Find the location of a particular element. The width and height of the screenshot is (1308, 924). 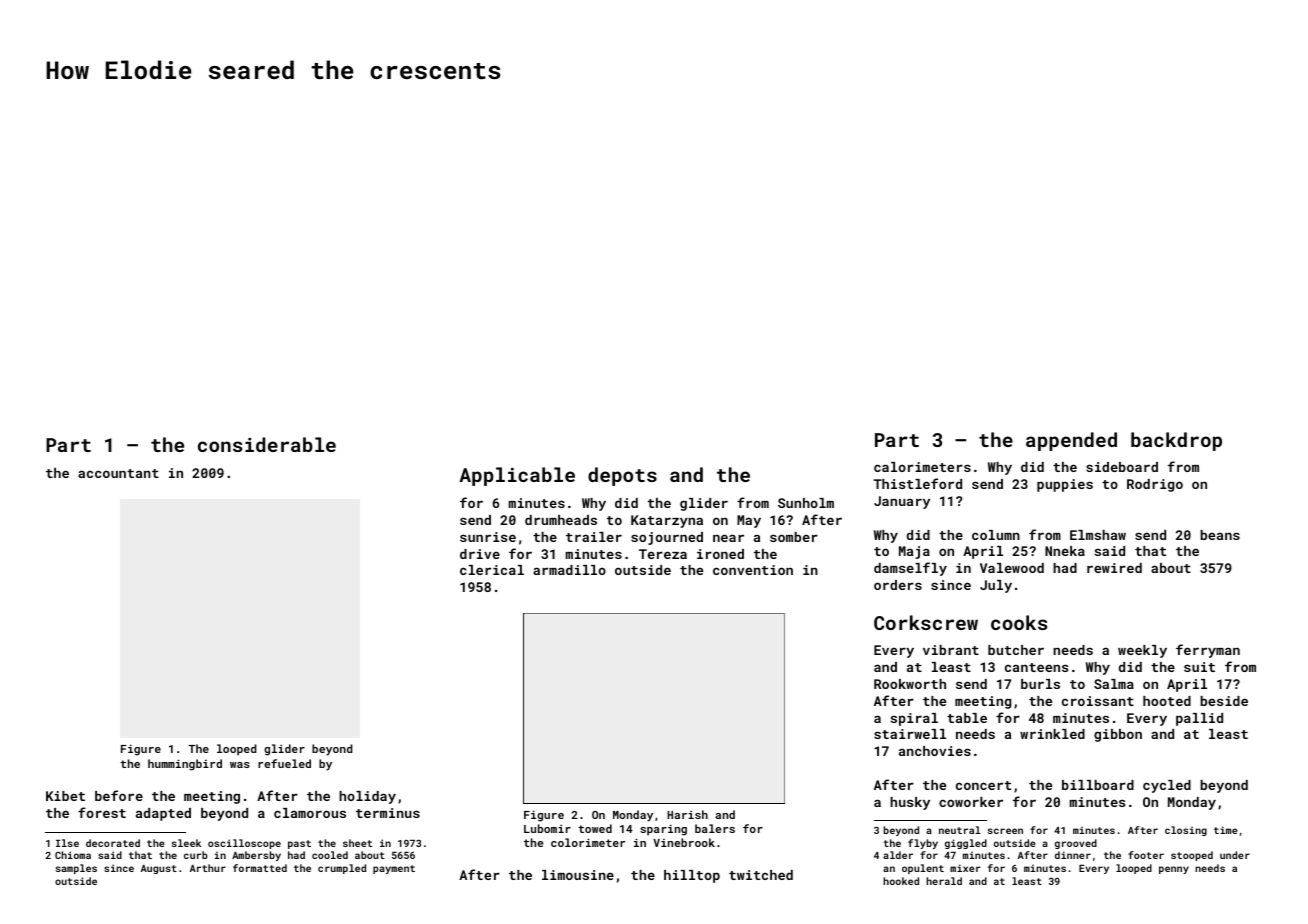

stairwell is located at coordinates (910, 734).
